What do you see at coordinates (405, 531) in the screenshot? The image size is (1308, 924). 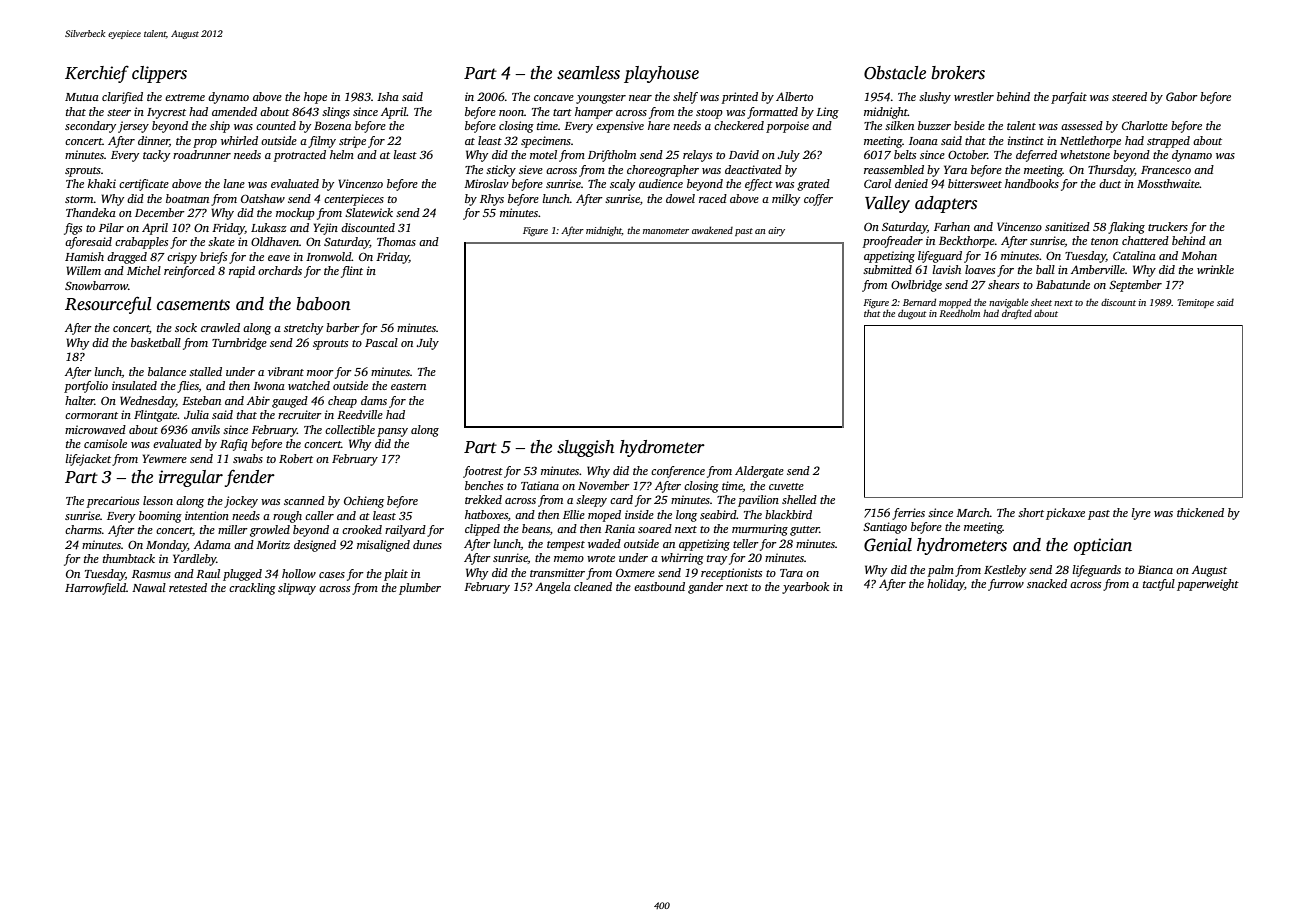 I see `railyard` at bounding box center [405, 531].
